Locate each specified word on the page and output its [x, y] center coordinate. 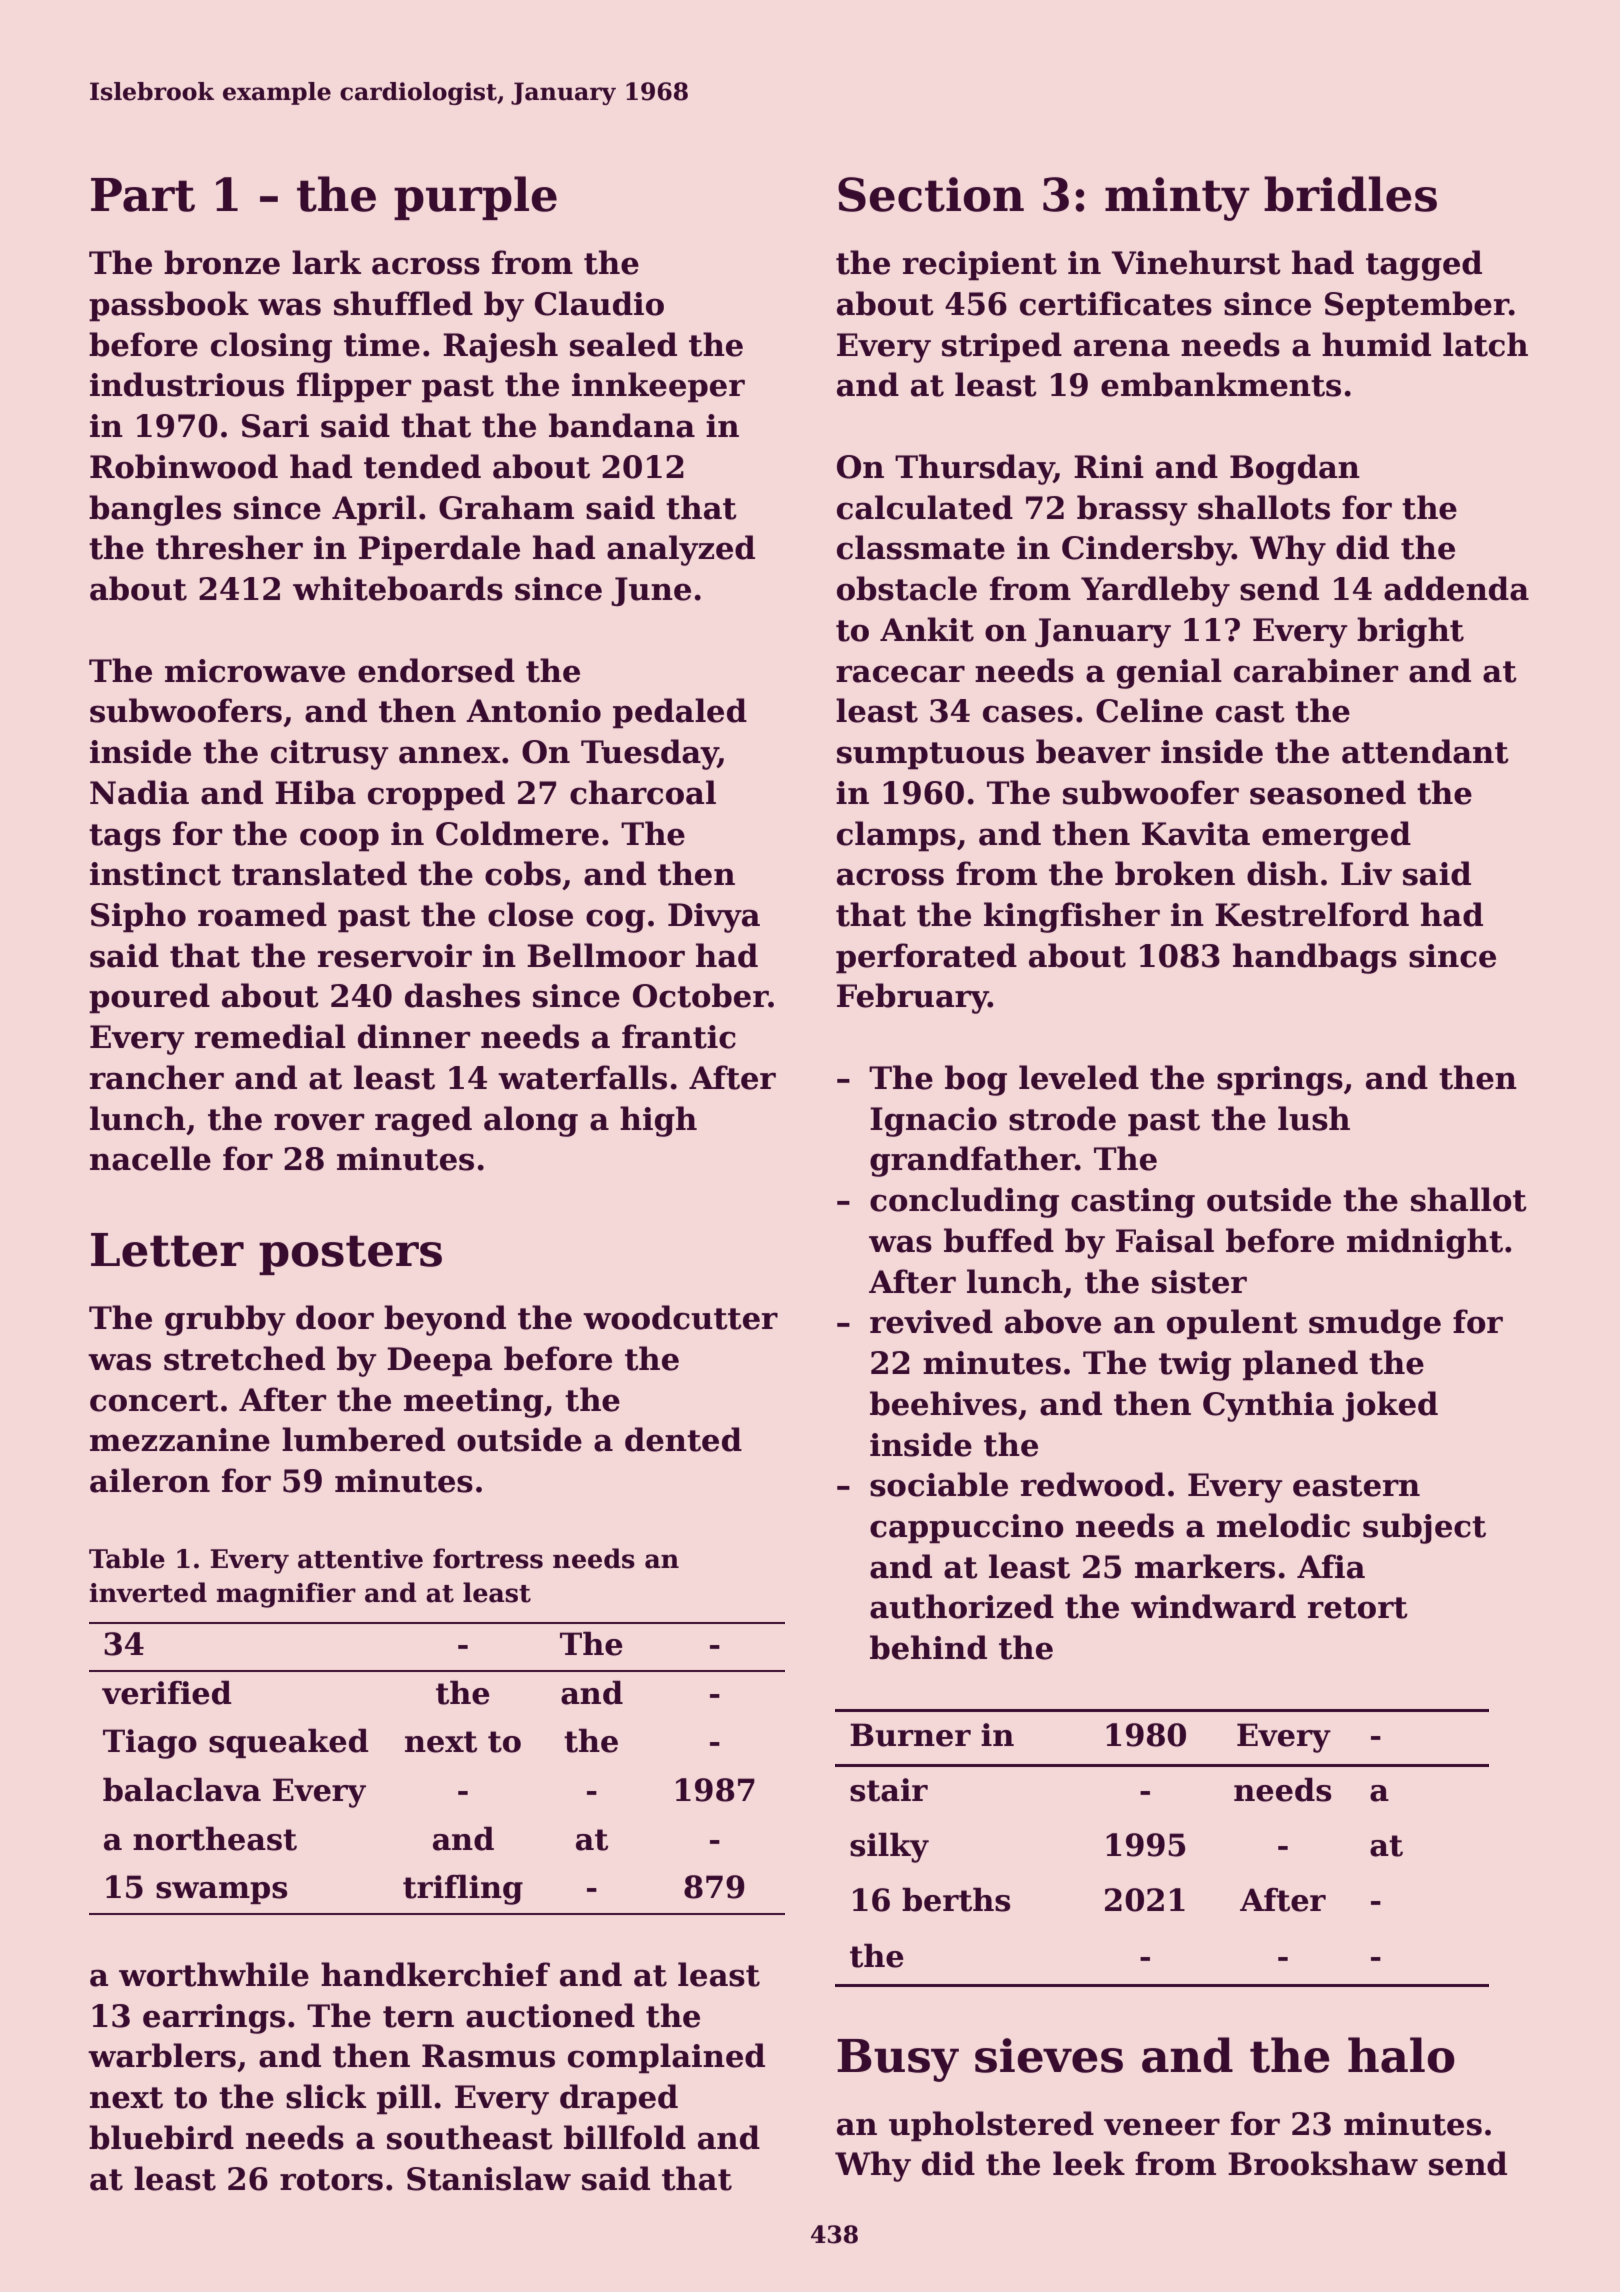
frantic [679, 1036]
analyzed [681, 550]
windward [1213, 1606]
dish [1282, 873]
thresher [229, 547]
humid [1376, 344]
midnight [1425, 1243]
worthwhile [214, 1974]
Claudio [599, 303]
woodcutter [680, 1317]
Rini [1109, 466]
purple [475, 198]
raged [423, 1121]
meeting [473, 1403]
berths [956, 1899]
